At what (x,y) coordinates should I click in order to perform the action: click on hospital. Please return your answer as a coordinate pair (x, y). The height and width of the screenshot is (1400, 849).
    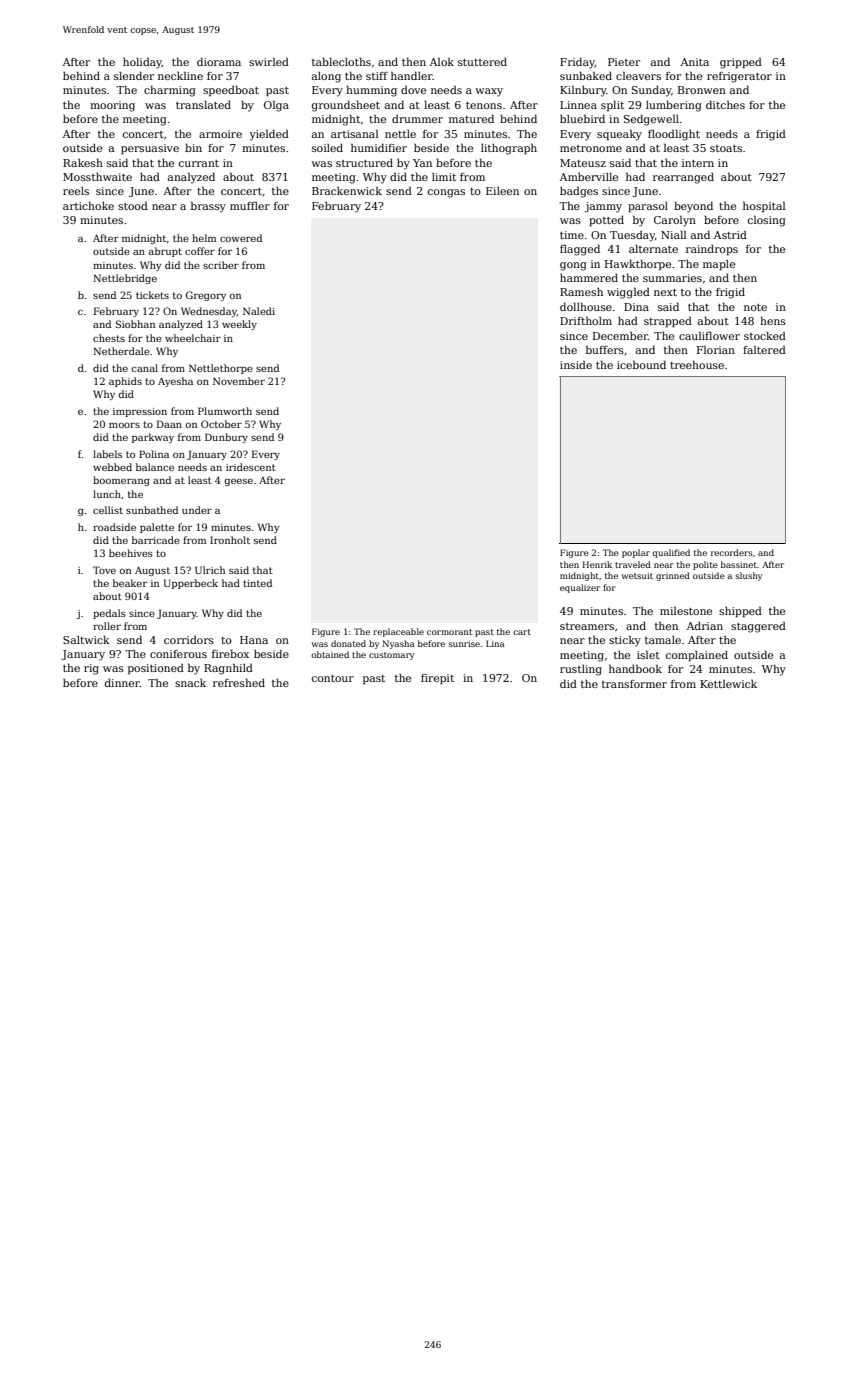
    Looking at the image, I should click on (764, 206).
